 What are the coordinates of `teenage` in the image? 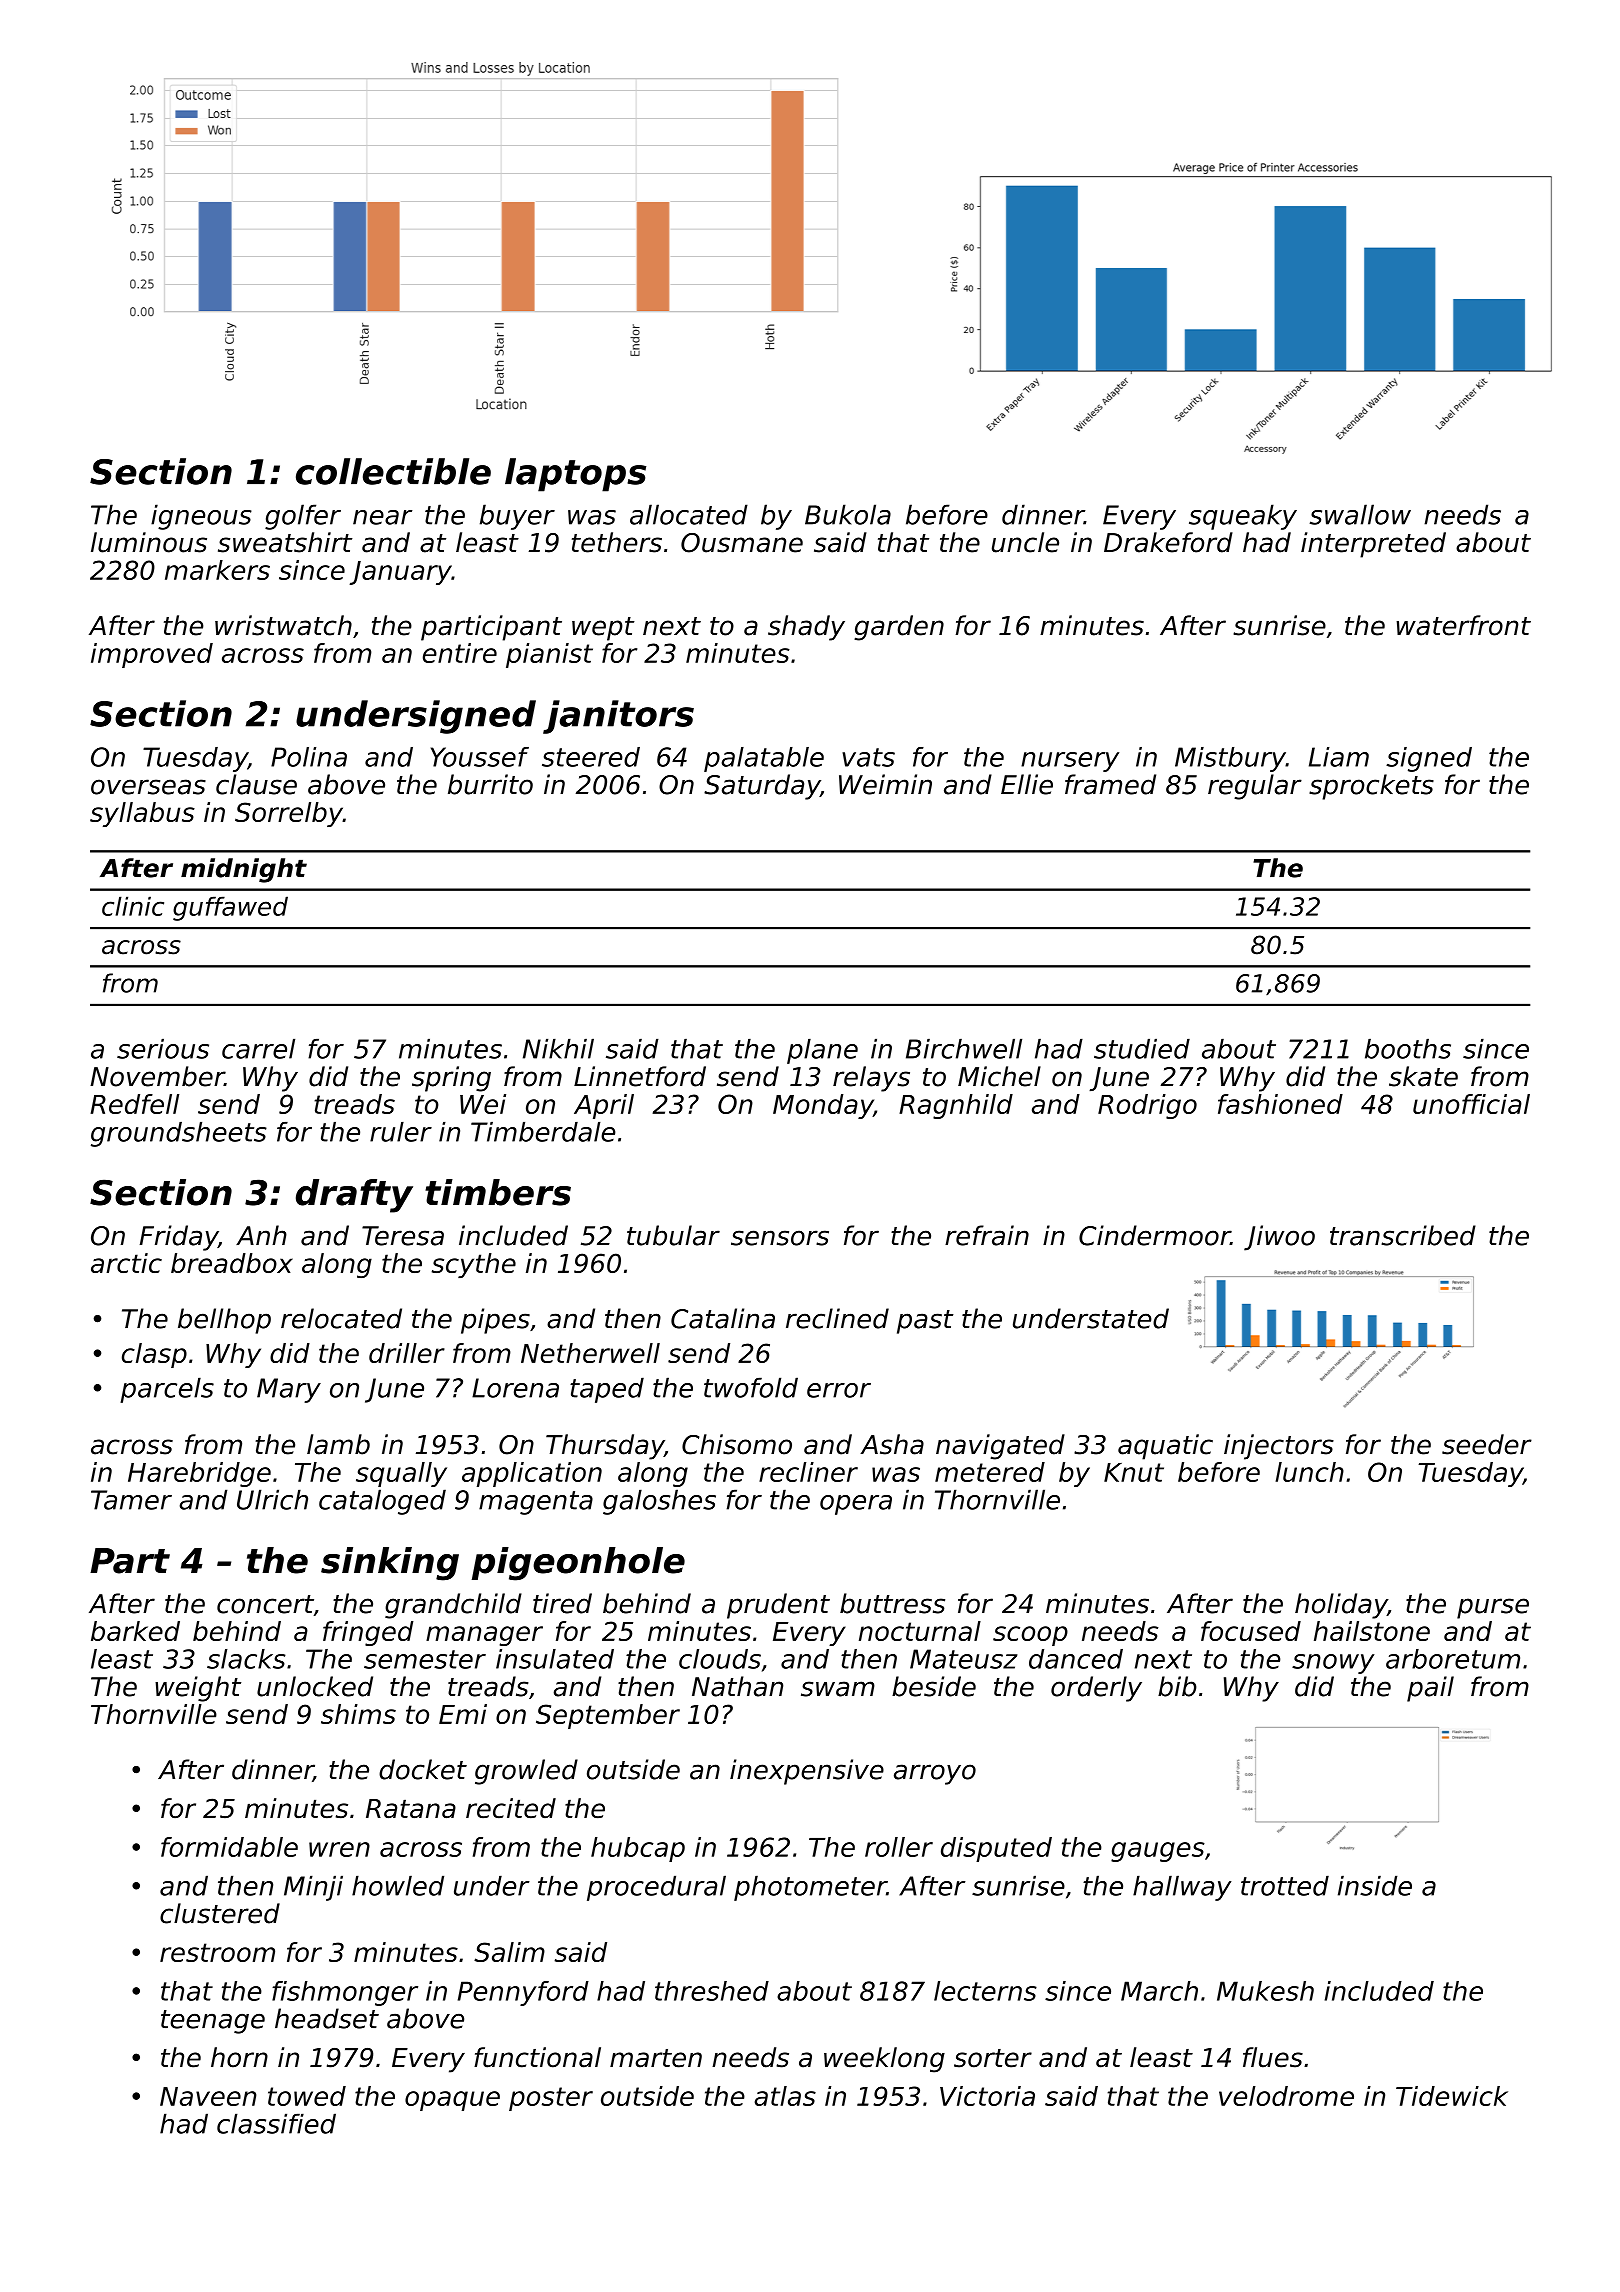 It's located at (213, 2022).
